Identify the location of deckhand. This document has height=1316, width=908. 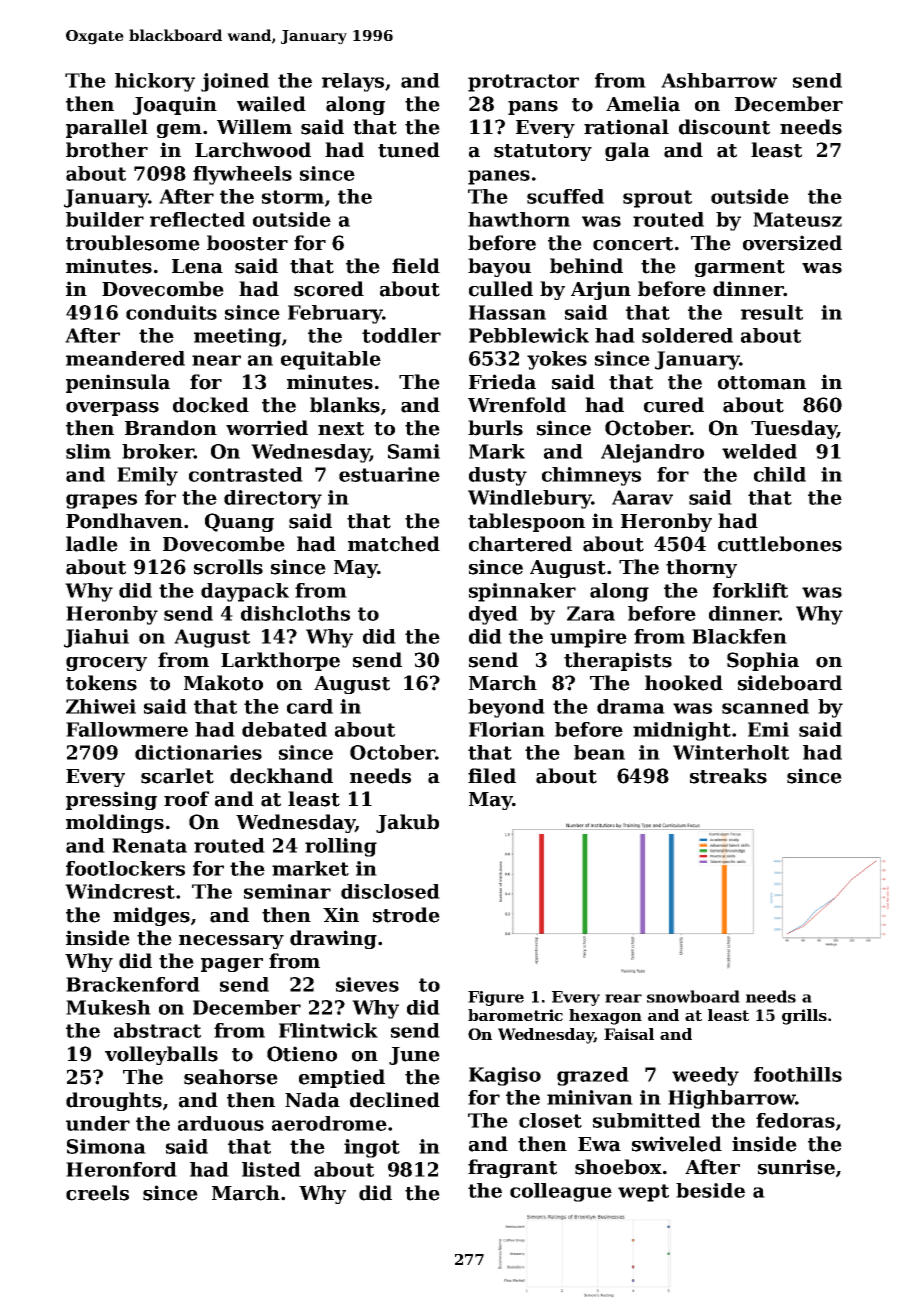
(281, 776).
